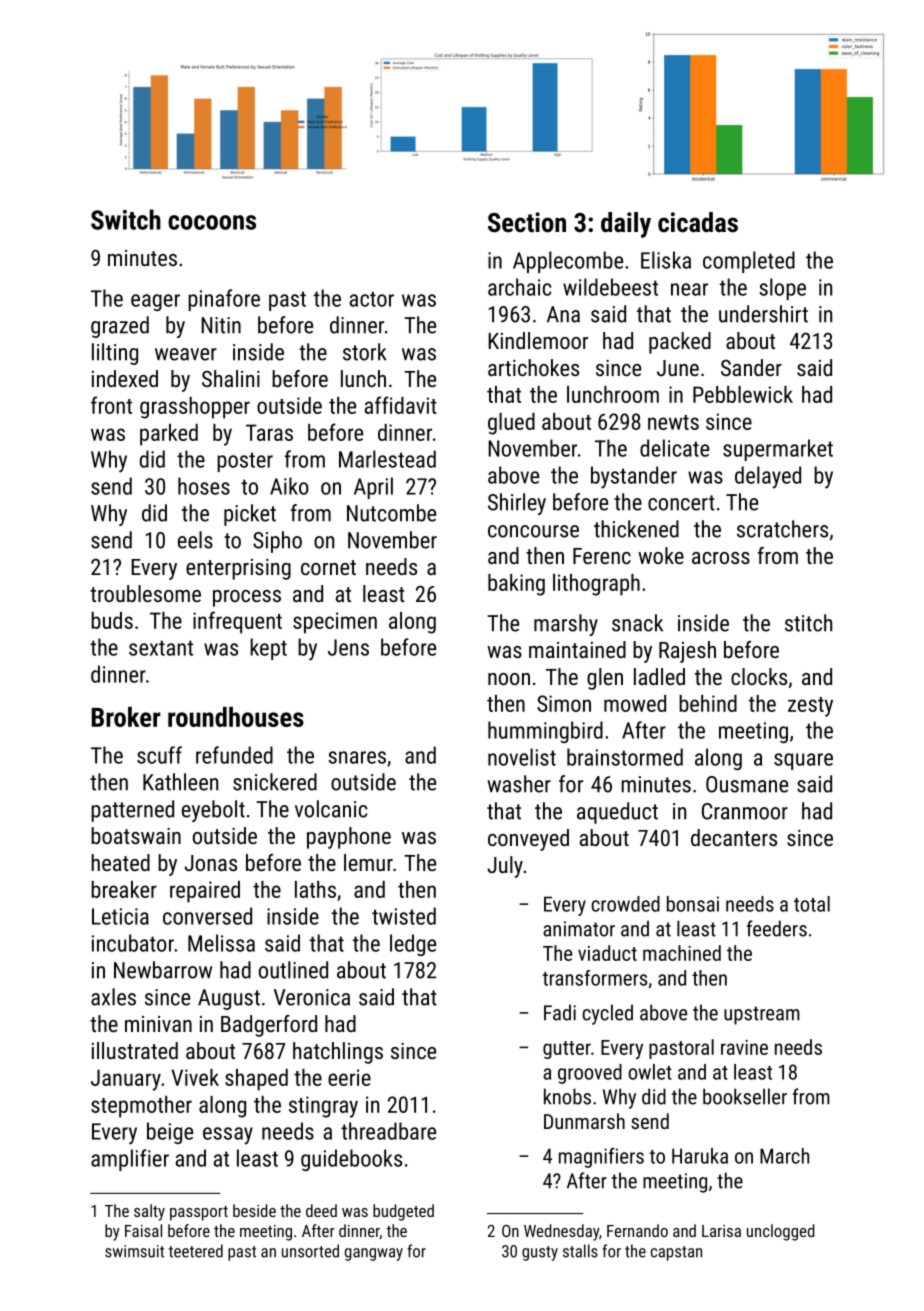 The height and width of the image is (1311, 924). I want to click on gangway, so click(374, 1254).
